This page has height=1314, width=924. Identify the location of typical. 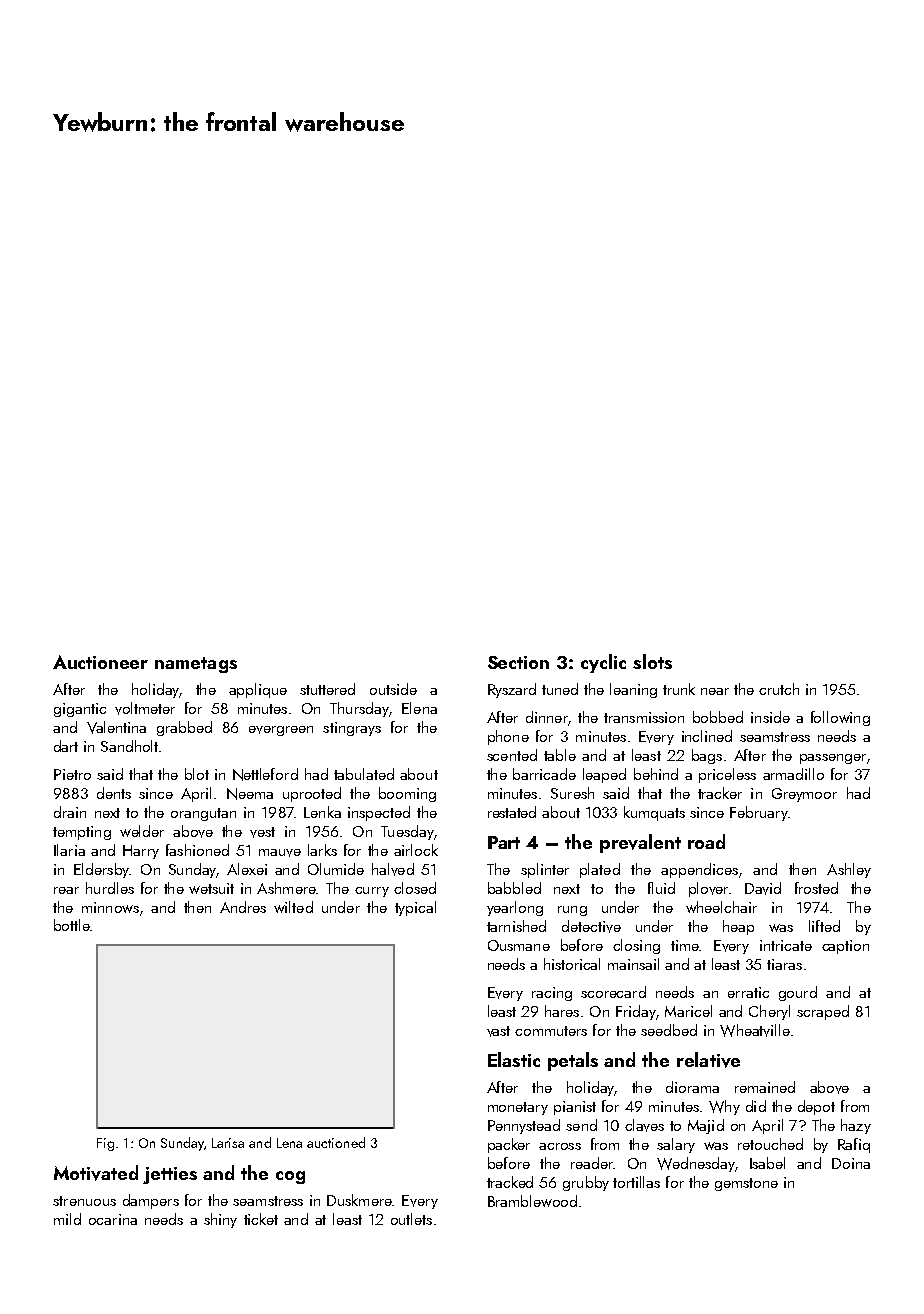
(415, 908).
